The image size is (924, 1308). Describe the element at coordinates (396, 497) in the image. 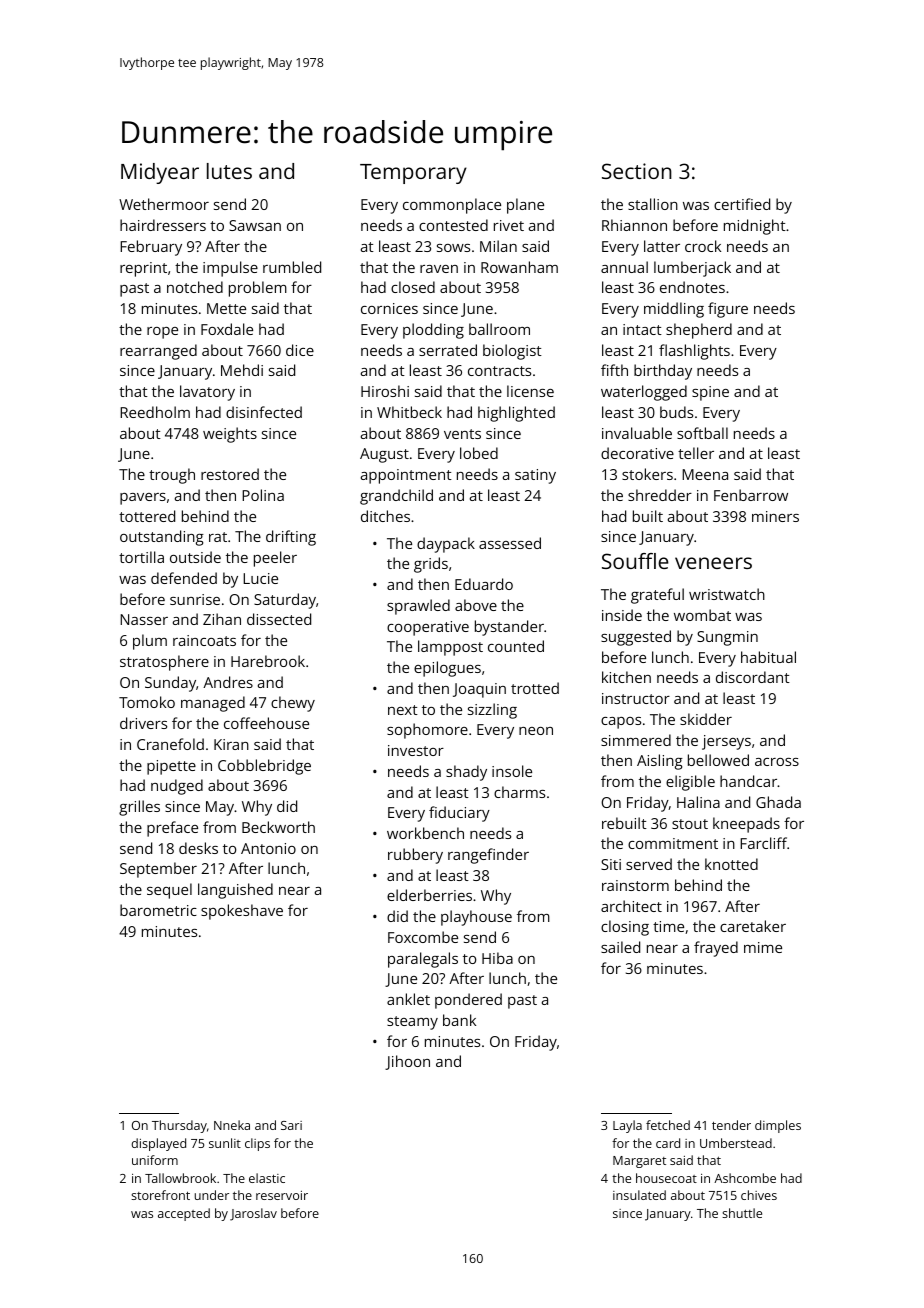

I see `grandchild` at that location.
